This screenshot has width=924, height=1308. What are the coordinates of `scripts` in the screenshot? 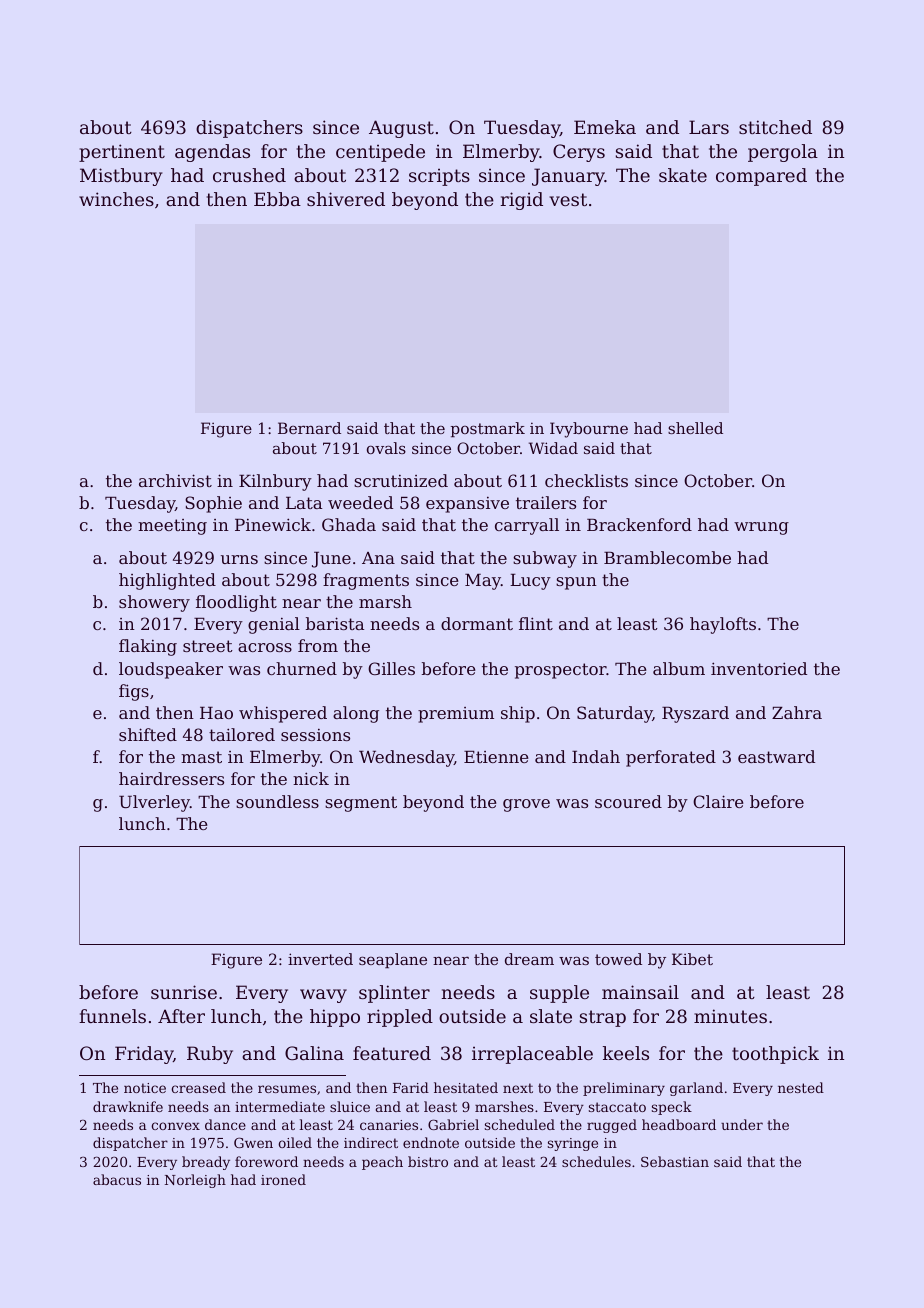 It's located at (439, 177).
